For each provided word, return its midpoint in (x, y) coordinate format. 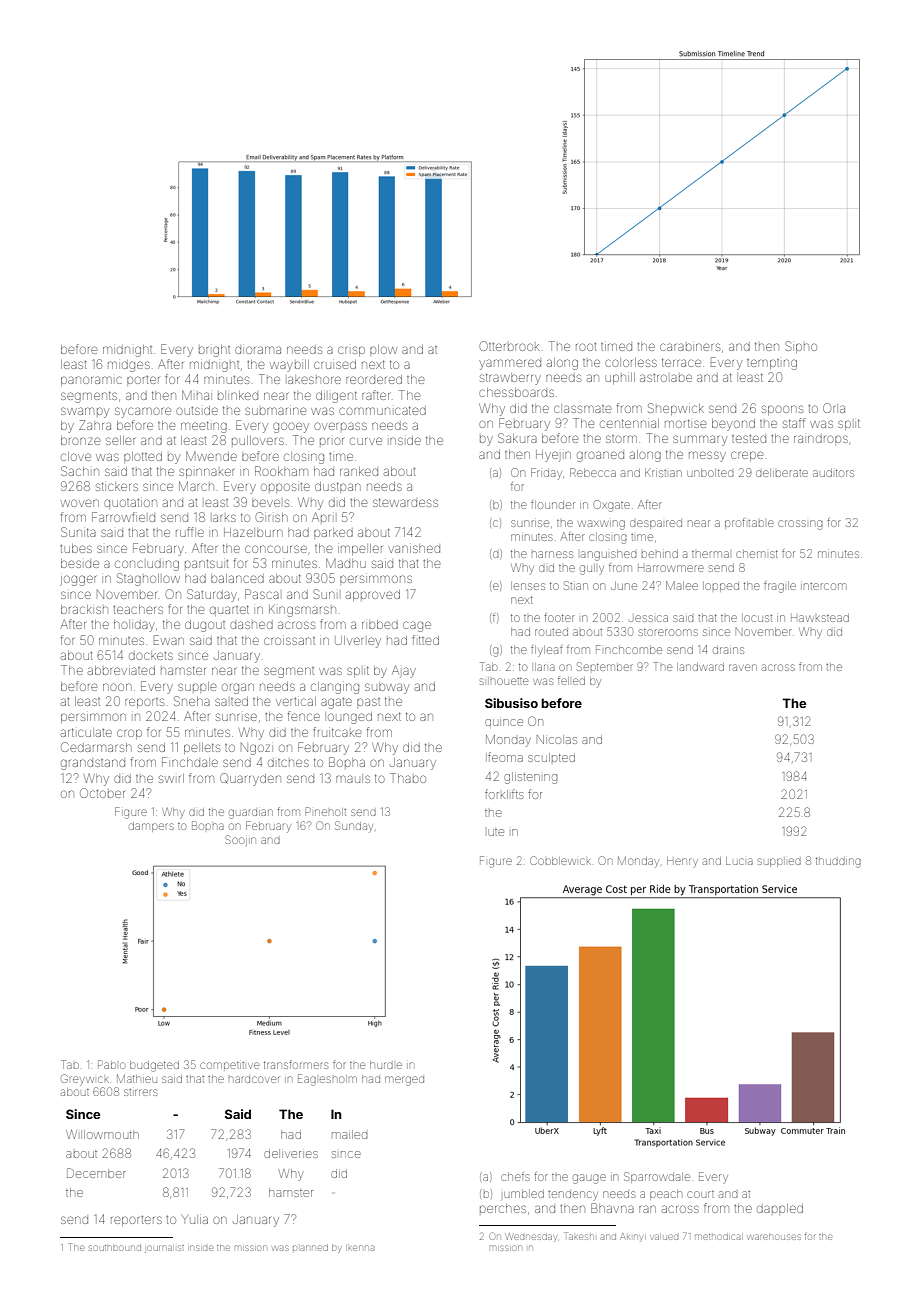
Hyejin (553, 456)
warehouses (774, 1237)
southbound (115, 1248)
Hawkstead (820, 618)
